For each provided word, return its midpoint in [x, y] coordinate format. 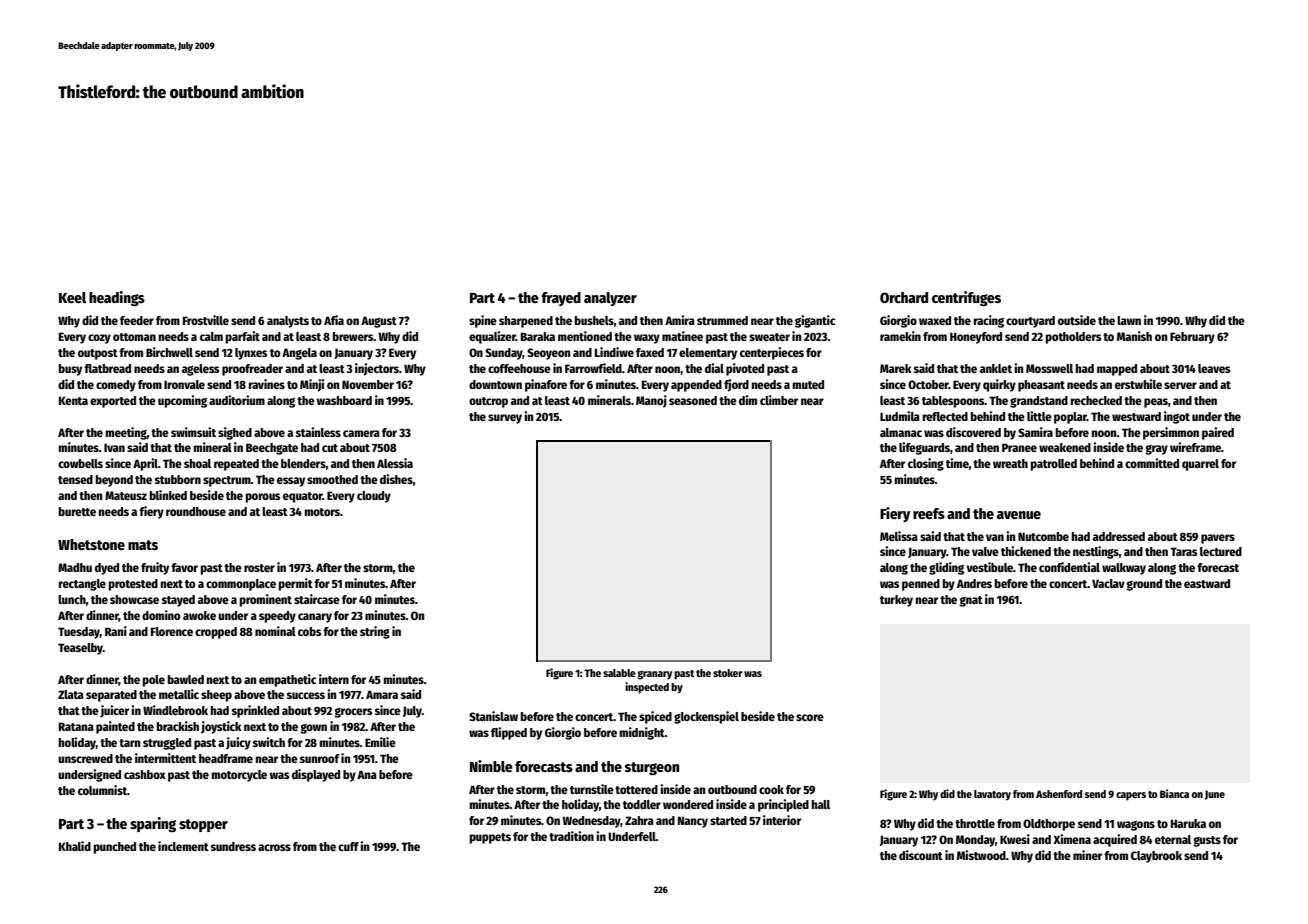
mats [143, 545]
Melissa [899, 536]
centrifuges [966, 298]
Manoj [651, 401]
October [928, 384]
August [379, 322]
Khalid [75, 846]
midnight [642, 733]
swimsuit [193, 432]
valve [985, 551]
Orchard [904, 297]
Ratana [76, 726]
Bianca [1174, 793]
